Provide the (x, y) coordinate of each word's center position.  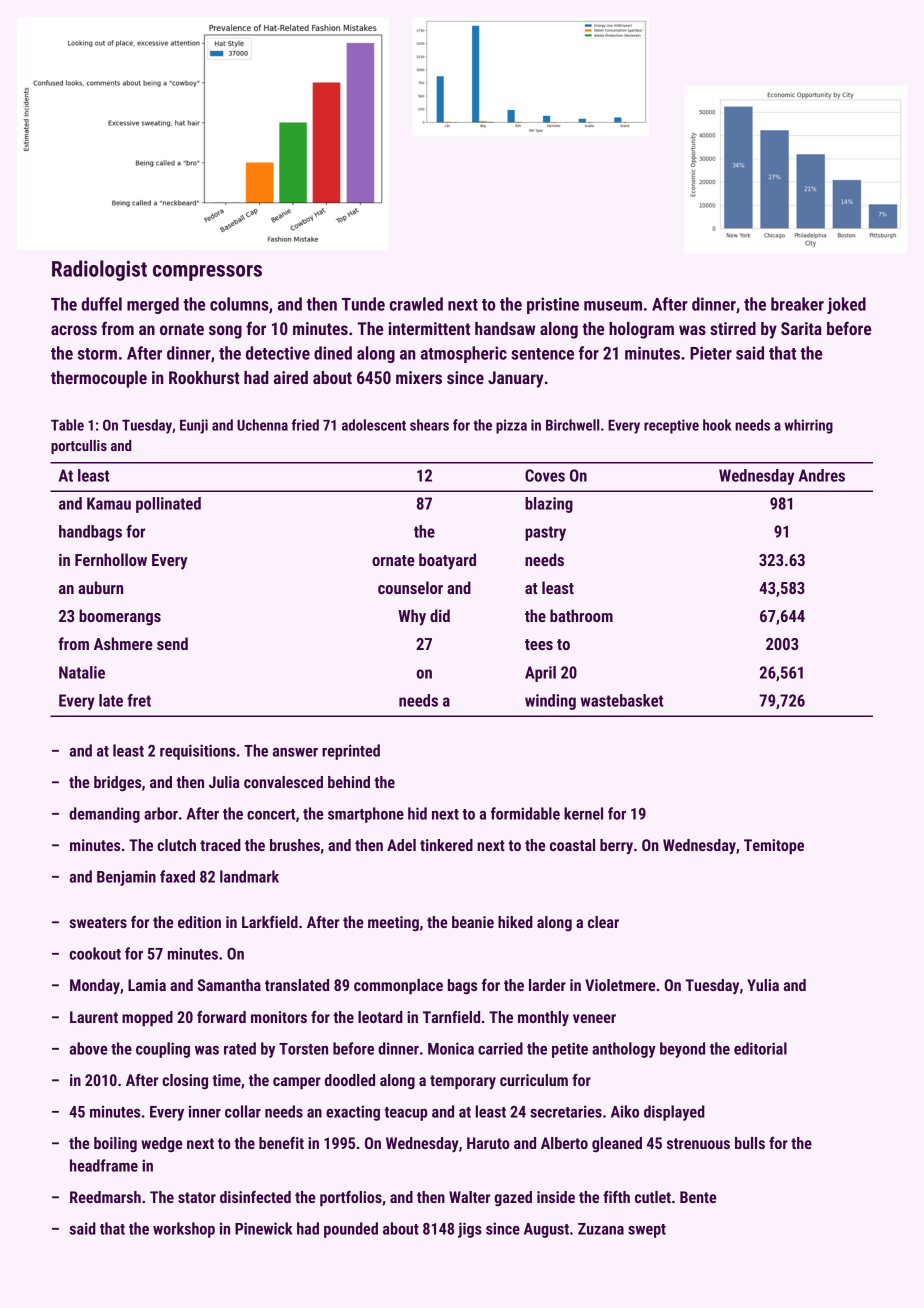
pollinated (168, 505)
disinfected (255, 1197)
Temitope (774, 847)
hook (717, 425)
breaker (797, 304)
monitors (279, 1017)
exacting (353, 1113)
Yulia (763, 985)
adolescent (374, 425)
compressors (207, 273)
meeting (393, 924)
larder (547, 985)
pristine (553, 305)
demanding (104, 815)
